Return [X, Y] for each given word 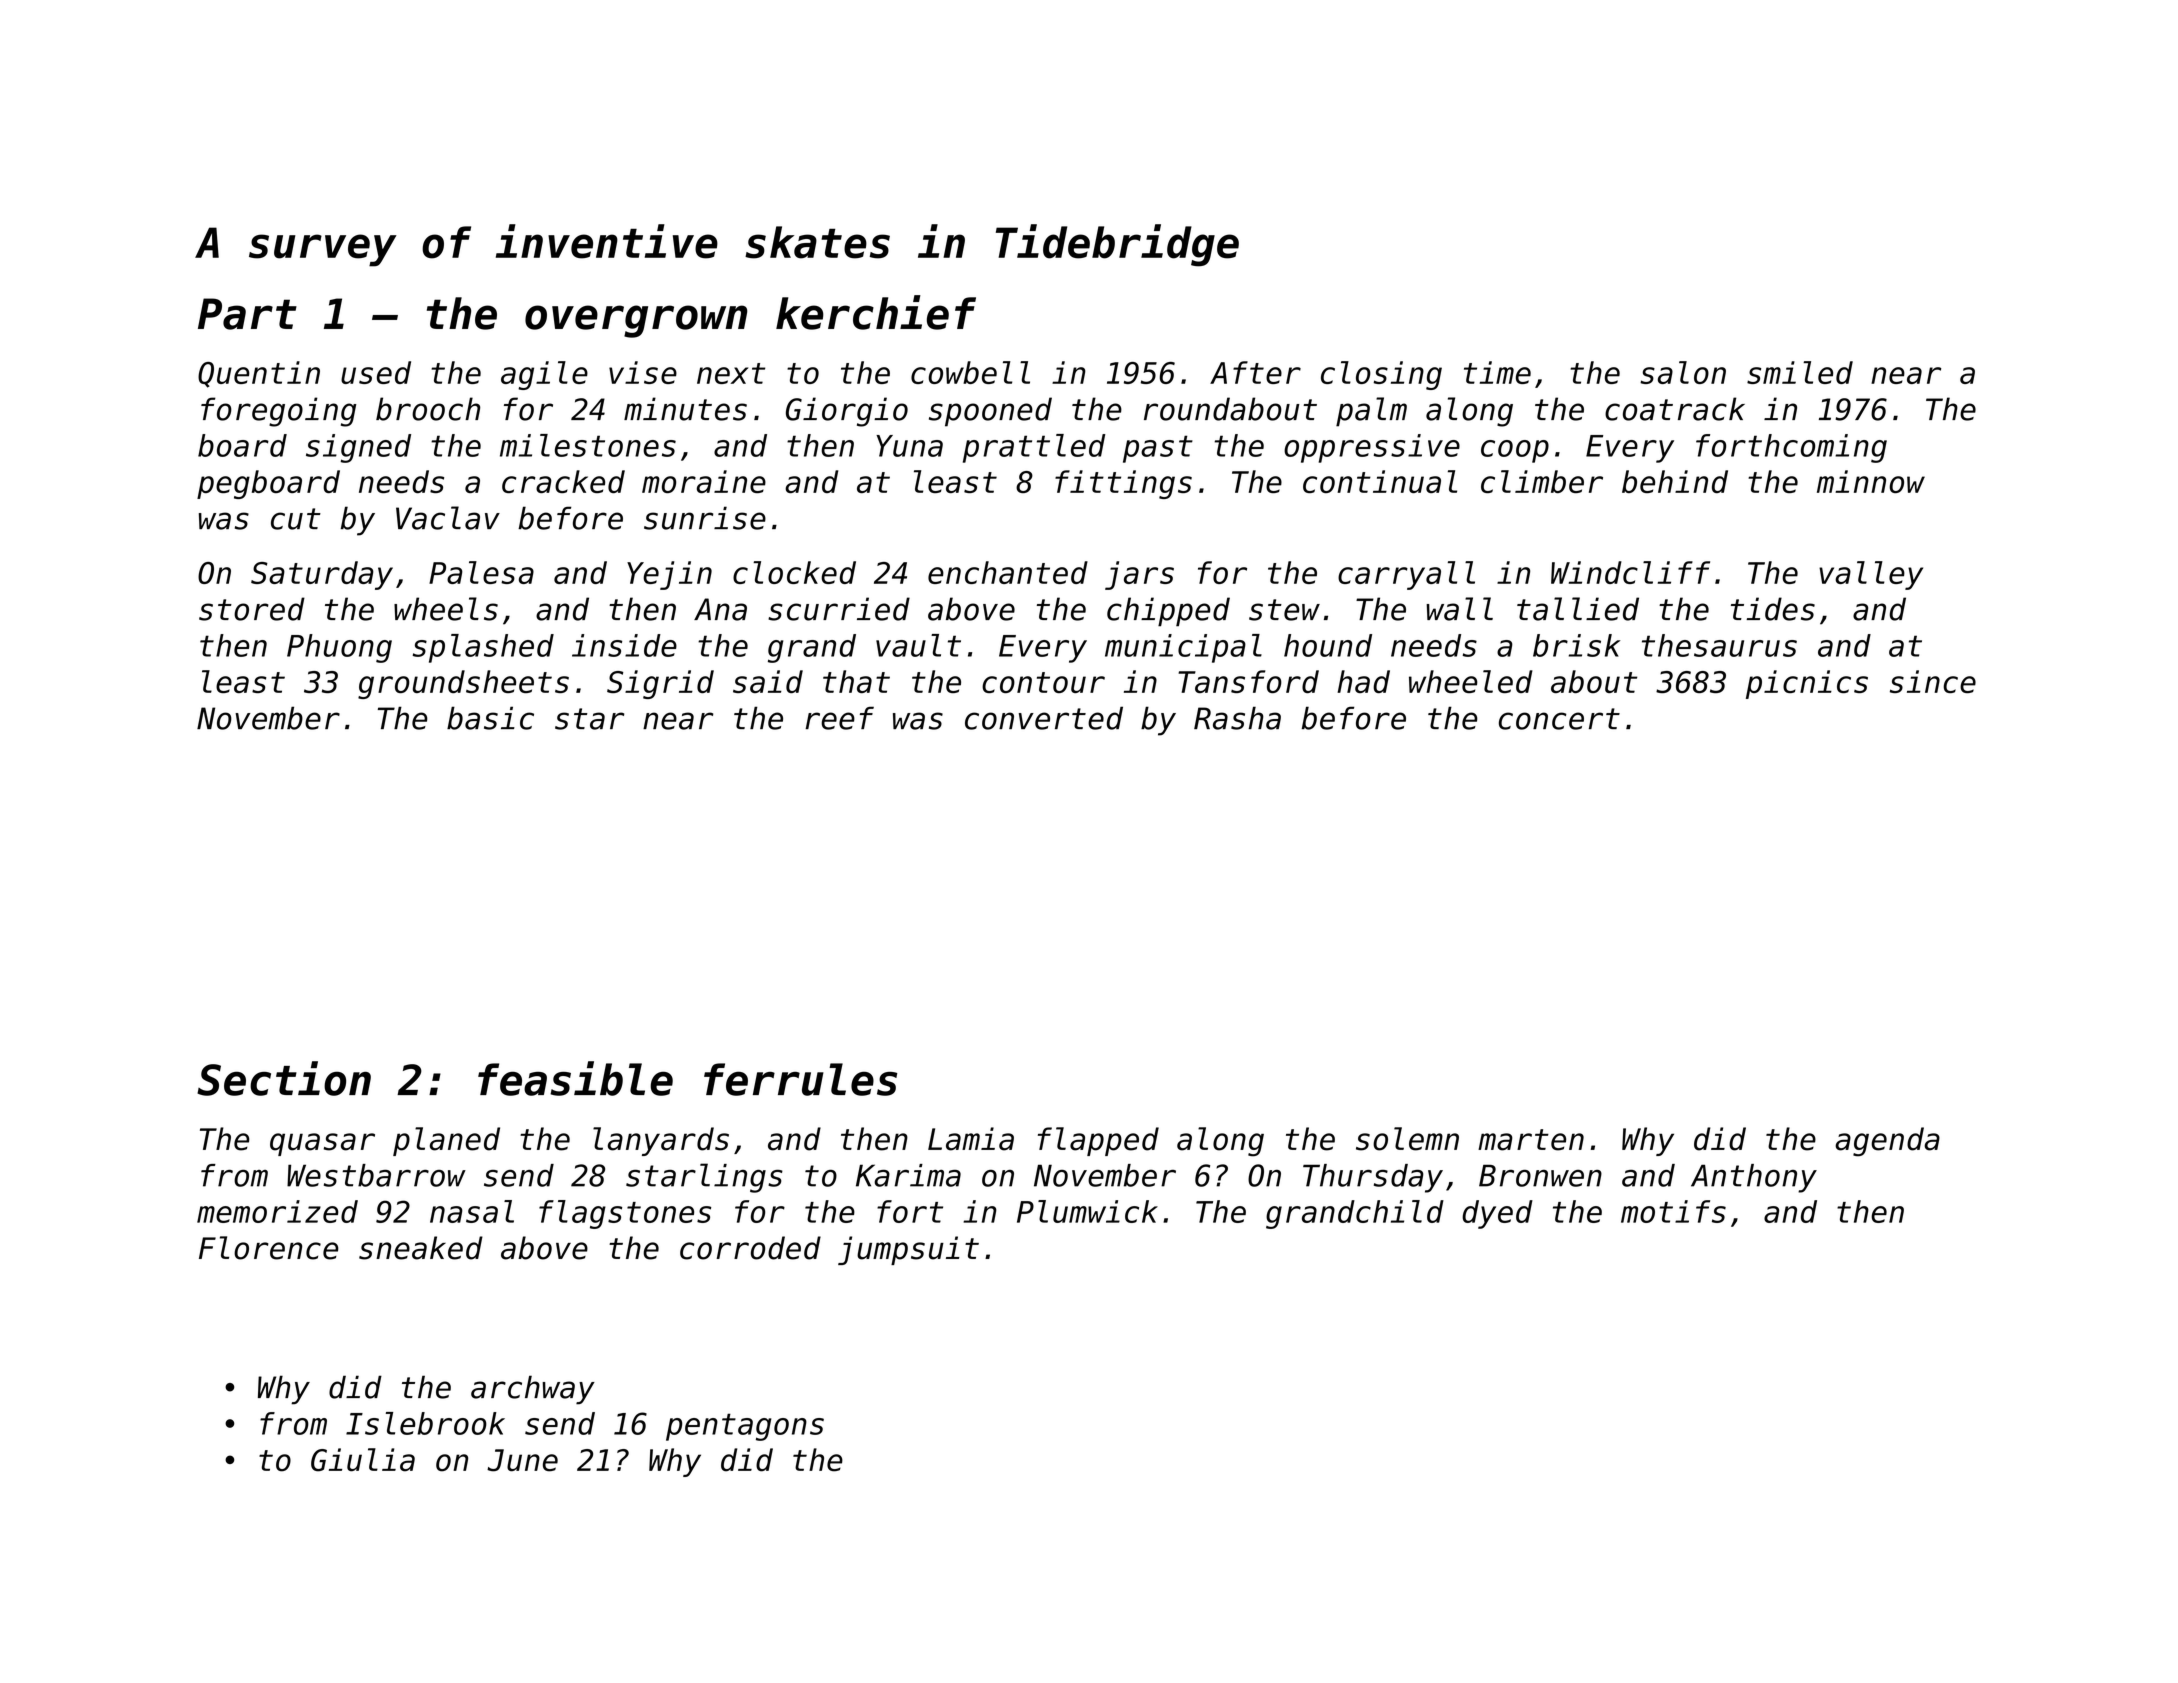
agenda [1887, 1142]
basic [490, 718]
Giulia [363, 1460]
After [1255, 372]
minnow [1871, 481]
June [522, 1460]
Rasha [1237, 718]
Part [247, 314]
